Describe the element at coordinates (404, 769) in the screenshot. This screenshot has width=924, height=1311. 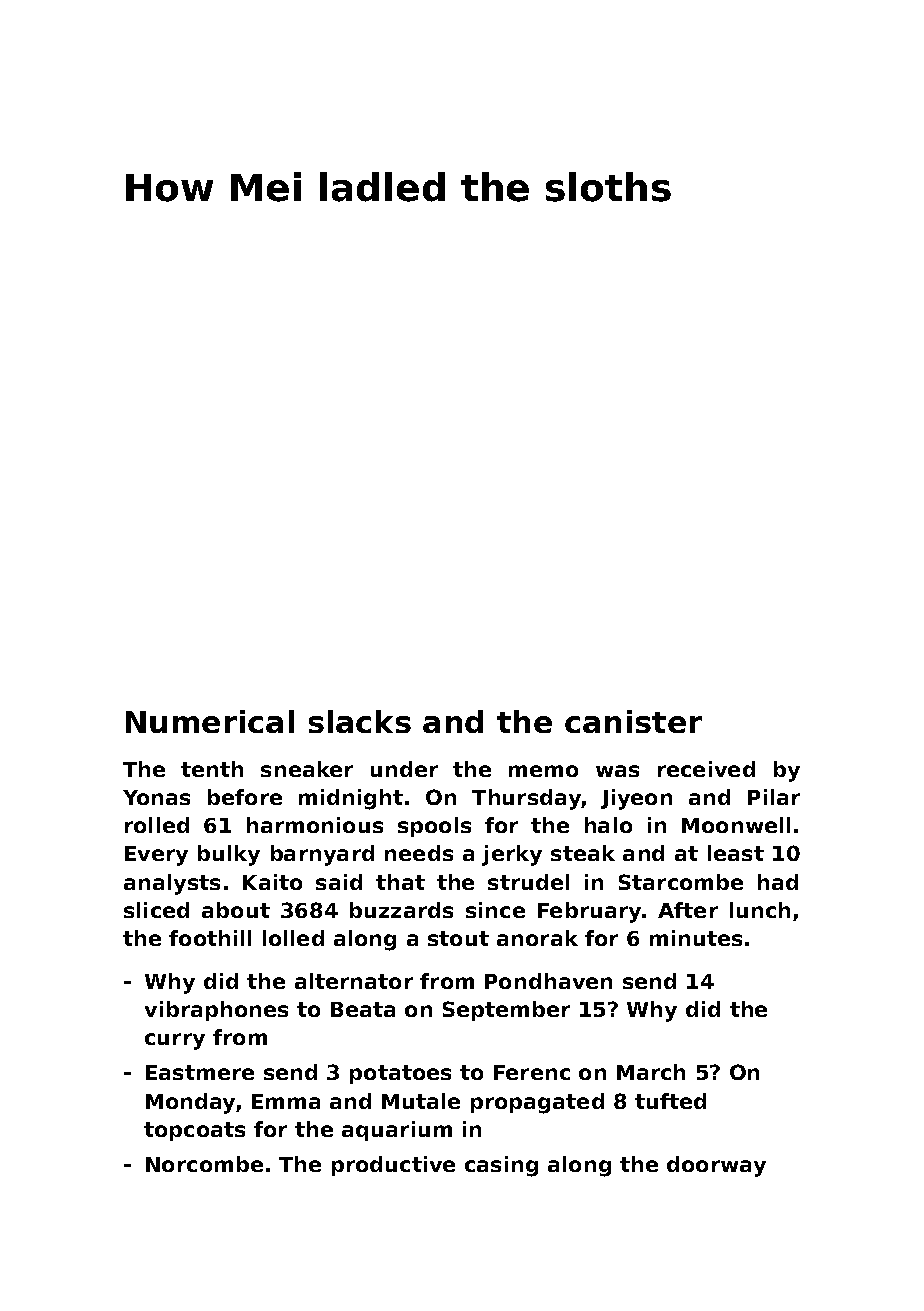
I see `under` at that location.
